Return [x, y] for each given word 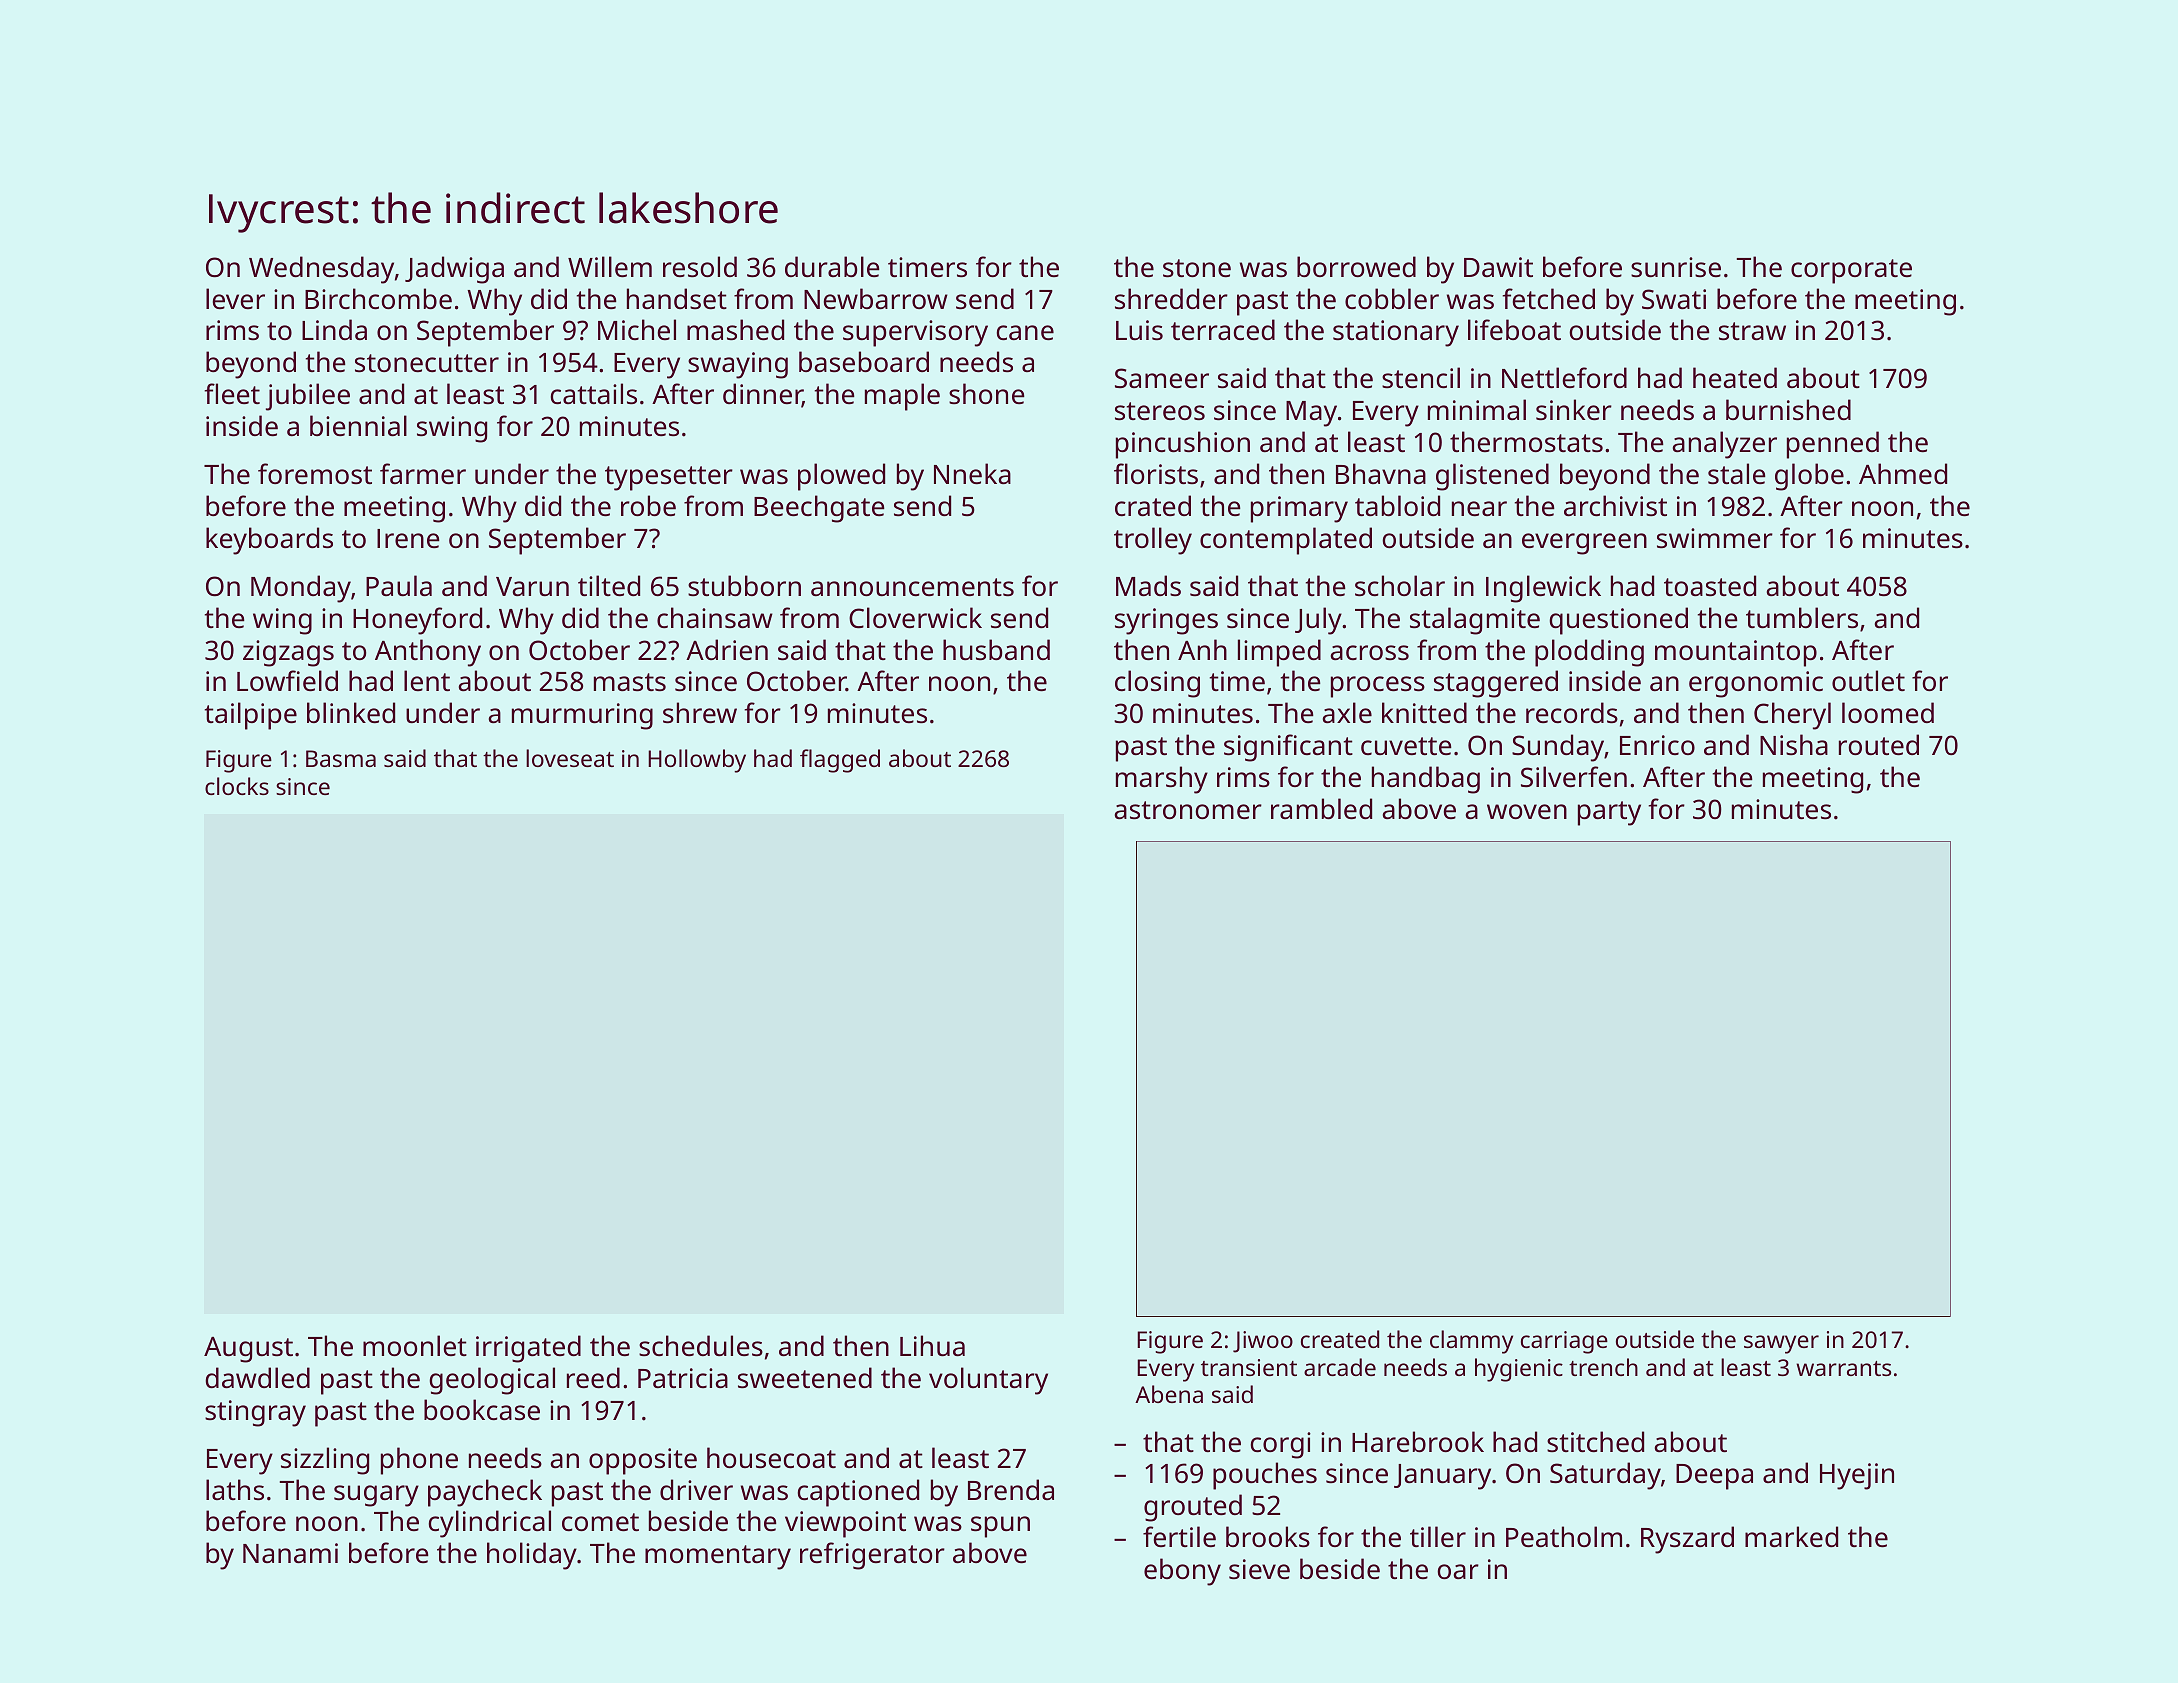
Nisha [1794, 744]
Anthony [428, 653]
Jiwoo [1263, 1342]
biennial [358, 425]
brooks [1268, 1537]
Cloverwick [915, 618]
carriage [1564, 1342]
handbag [1426, 780]
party [1609, 813]
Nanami [290, 1553]
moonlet [415, 1345]
